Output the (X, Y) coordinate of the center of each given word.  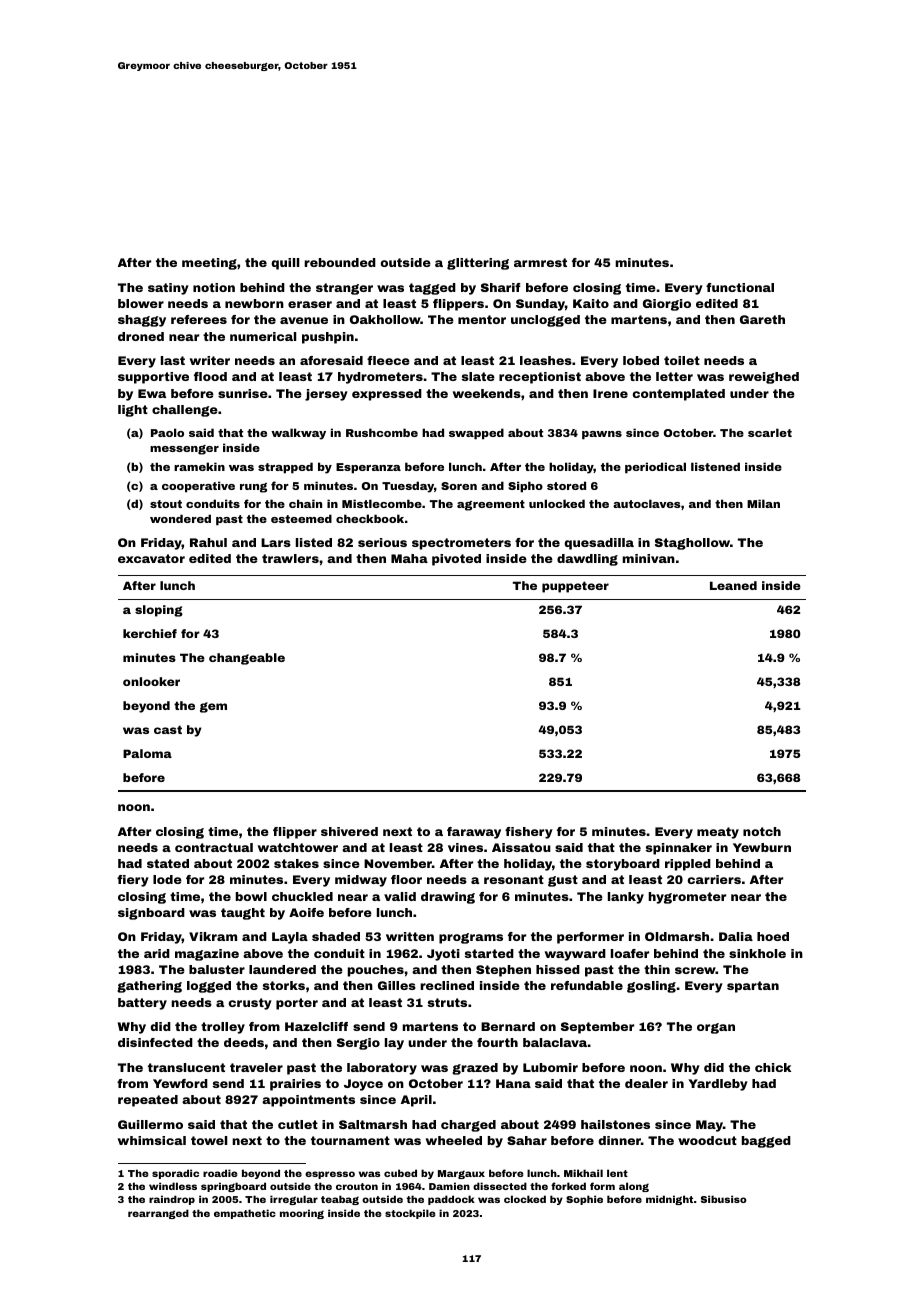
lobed (641, 360)
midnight (669, 1200)
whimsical (152, 1140)
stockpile (410, 1214)
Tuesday (408, 487)
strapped (285, 468)
